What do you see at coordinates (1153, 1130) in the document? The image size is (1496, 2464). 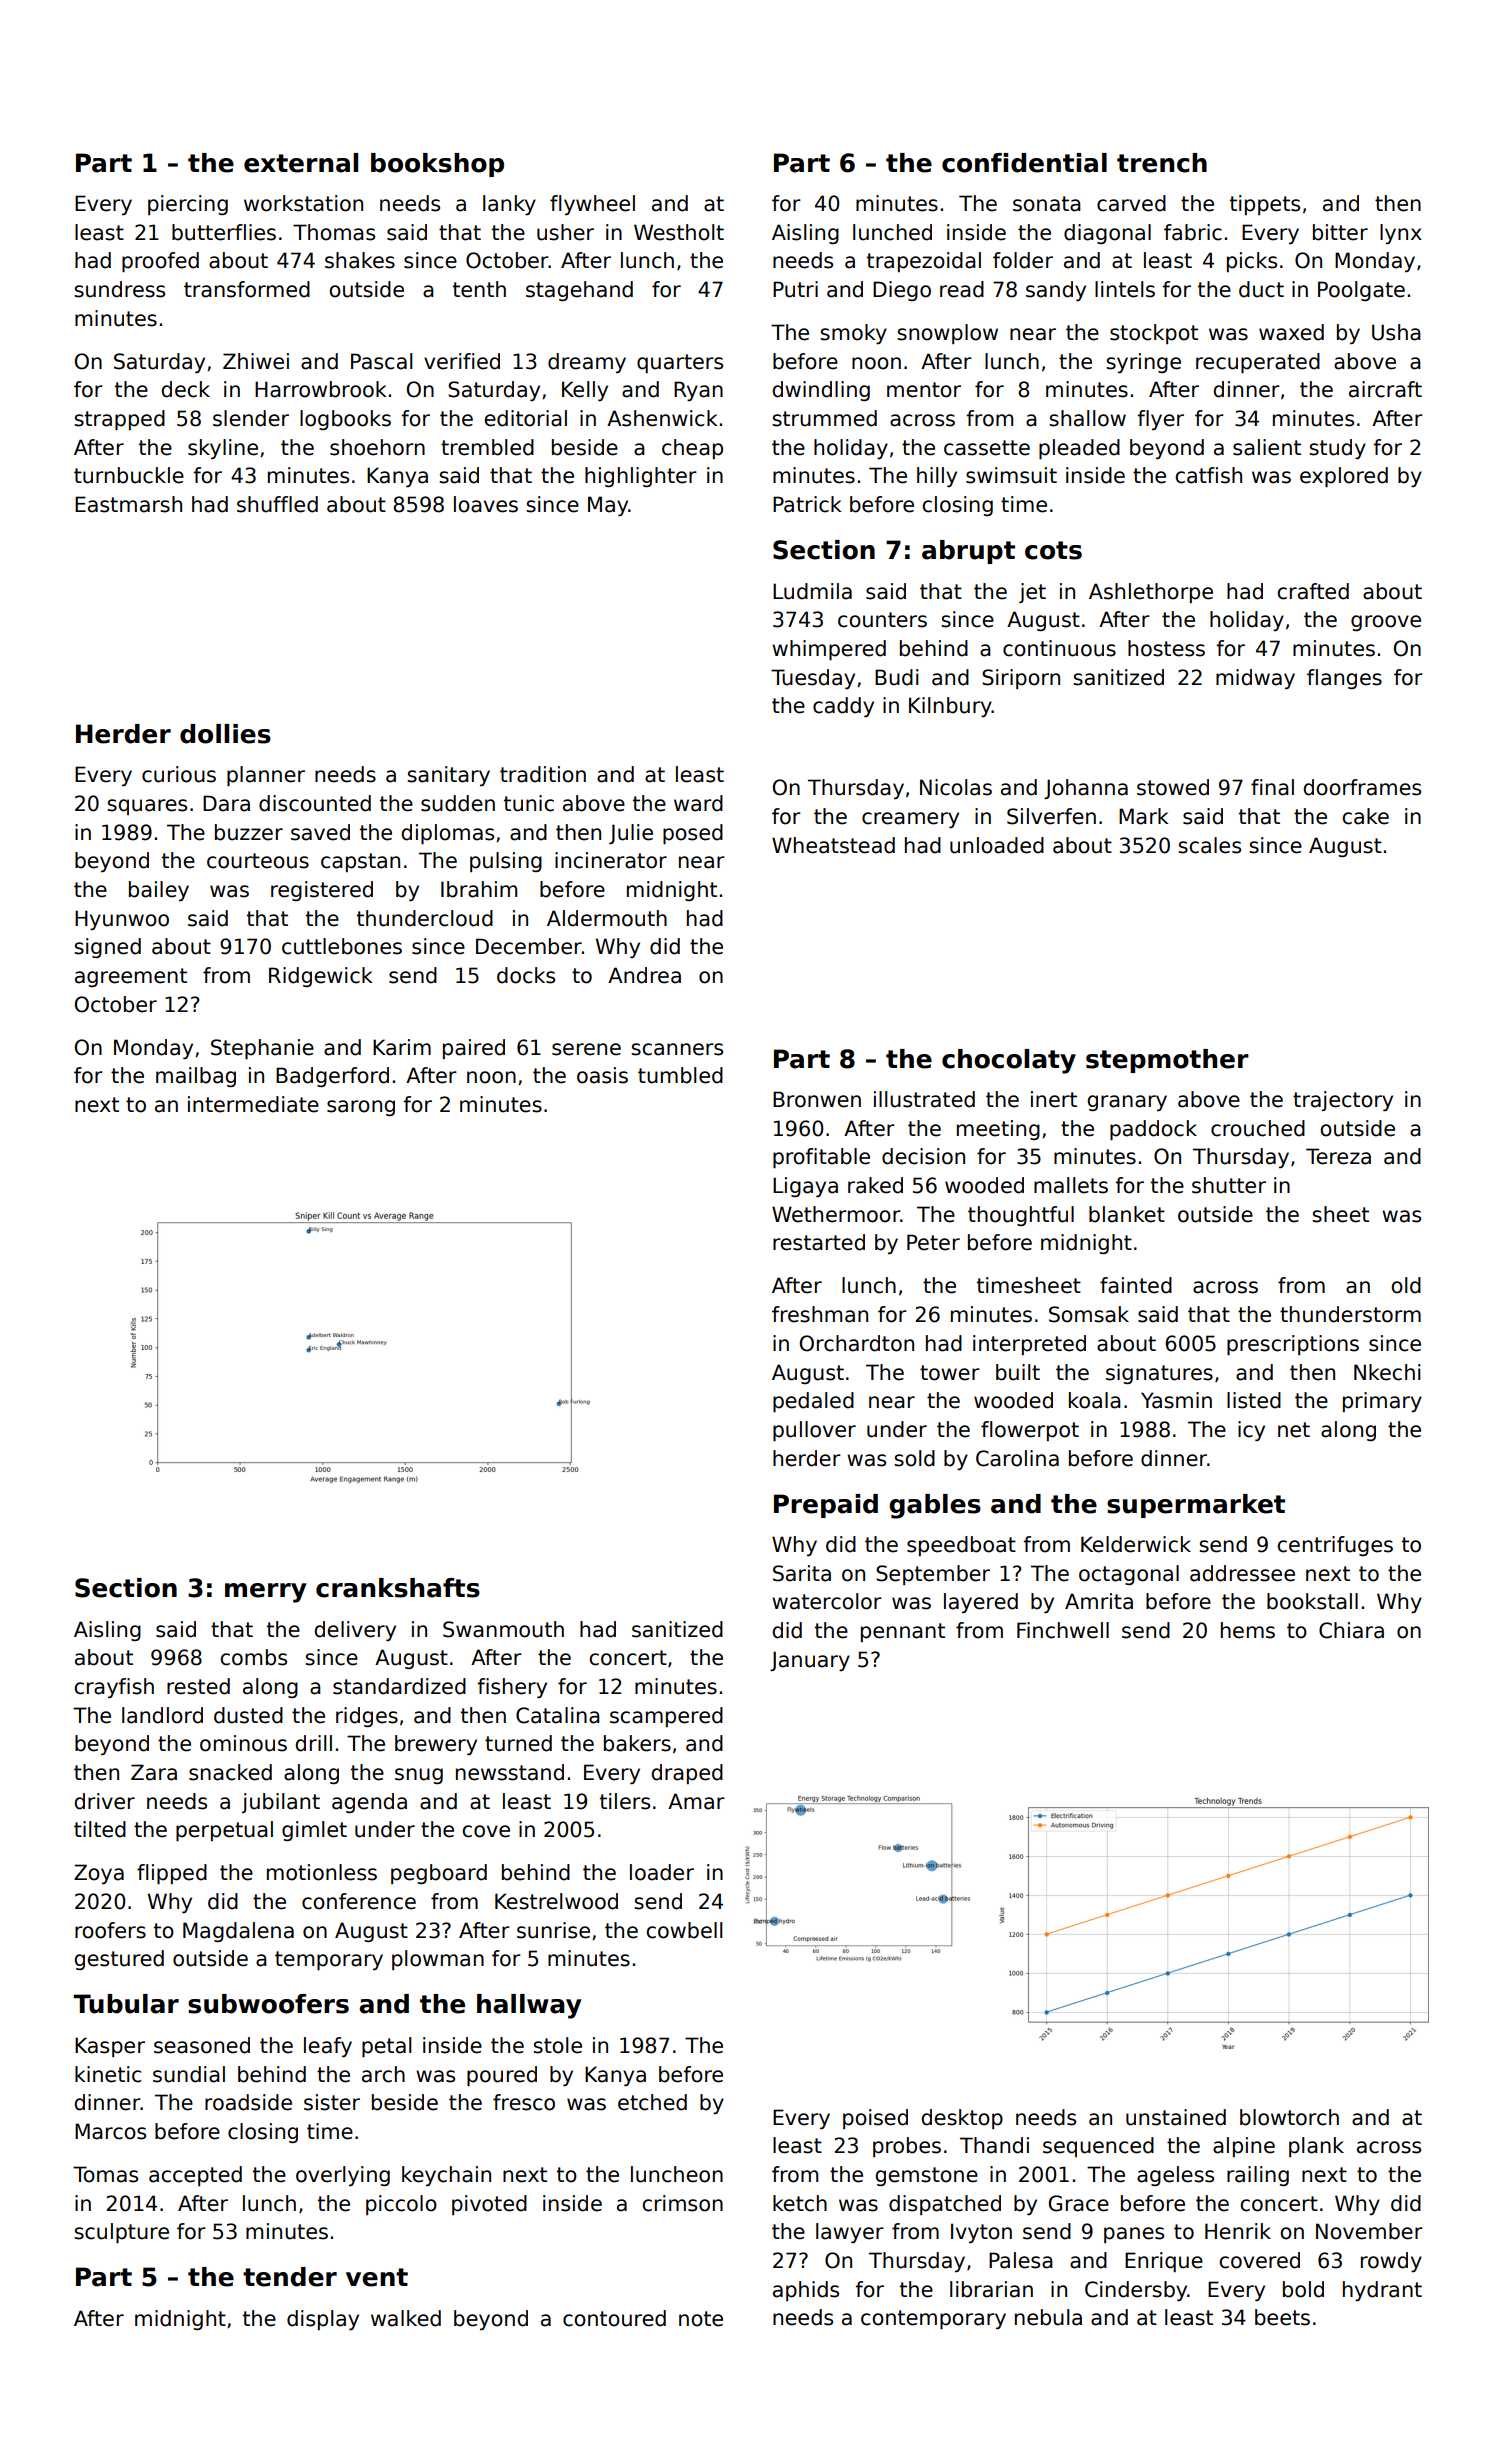 I see `paddock` at bounding box center [1153, 1130].
